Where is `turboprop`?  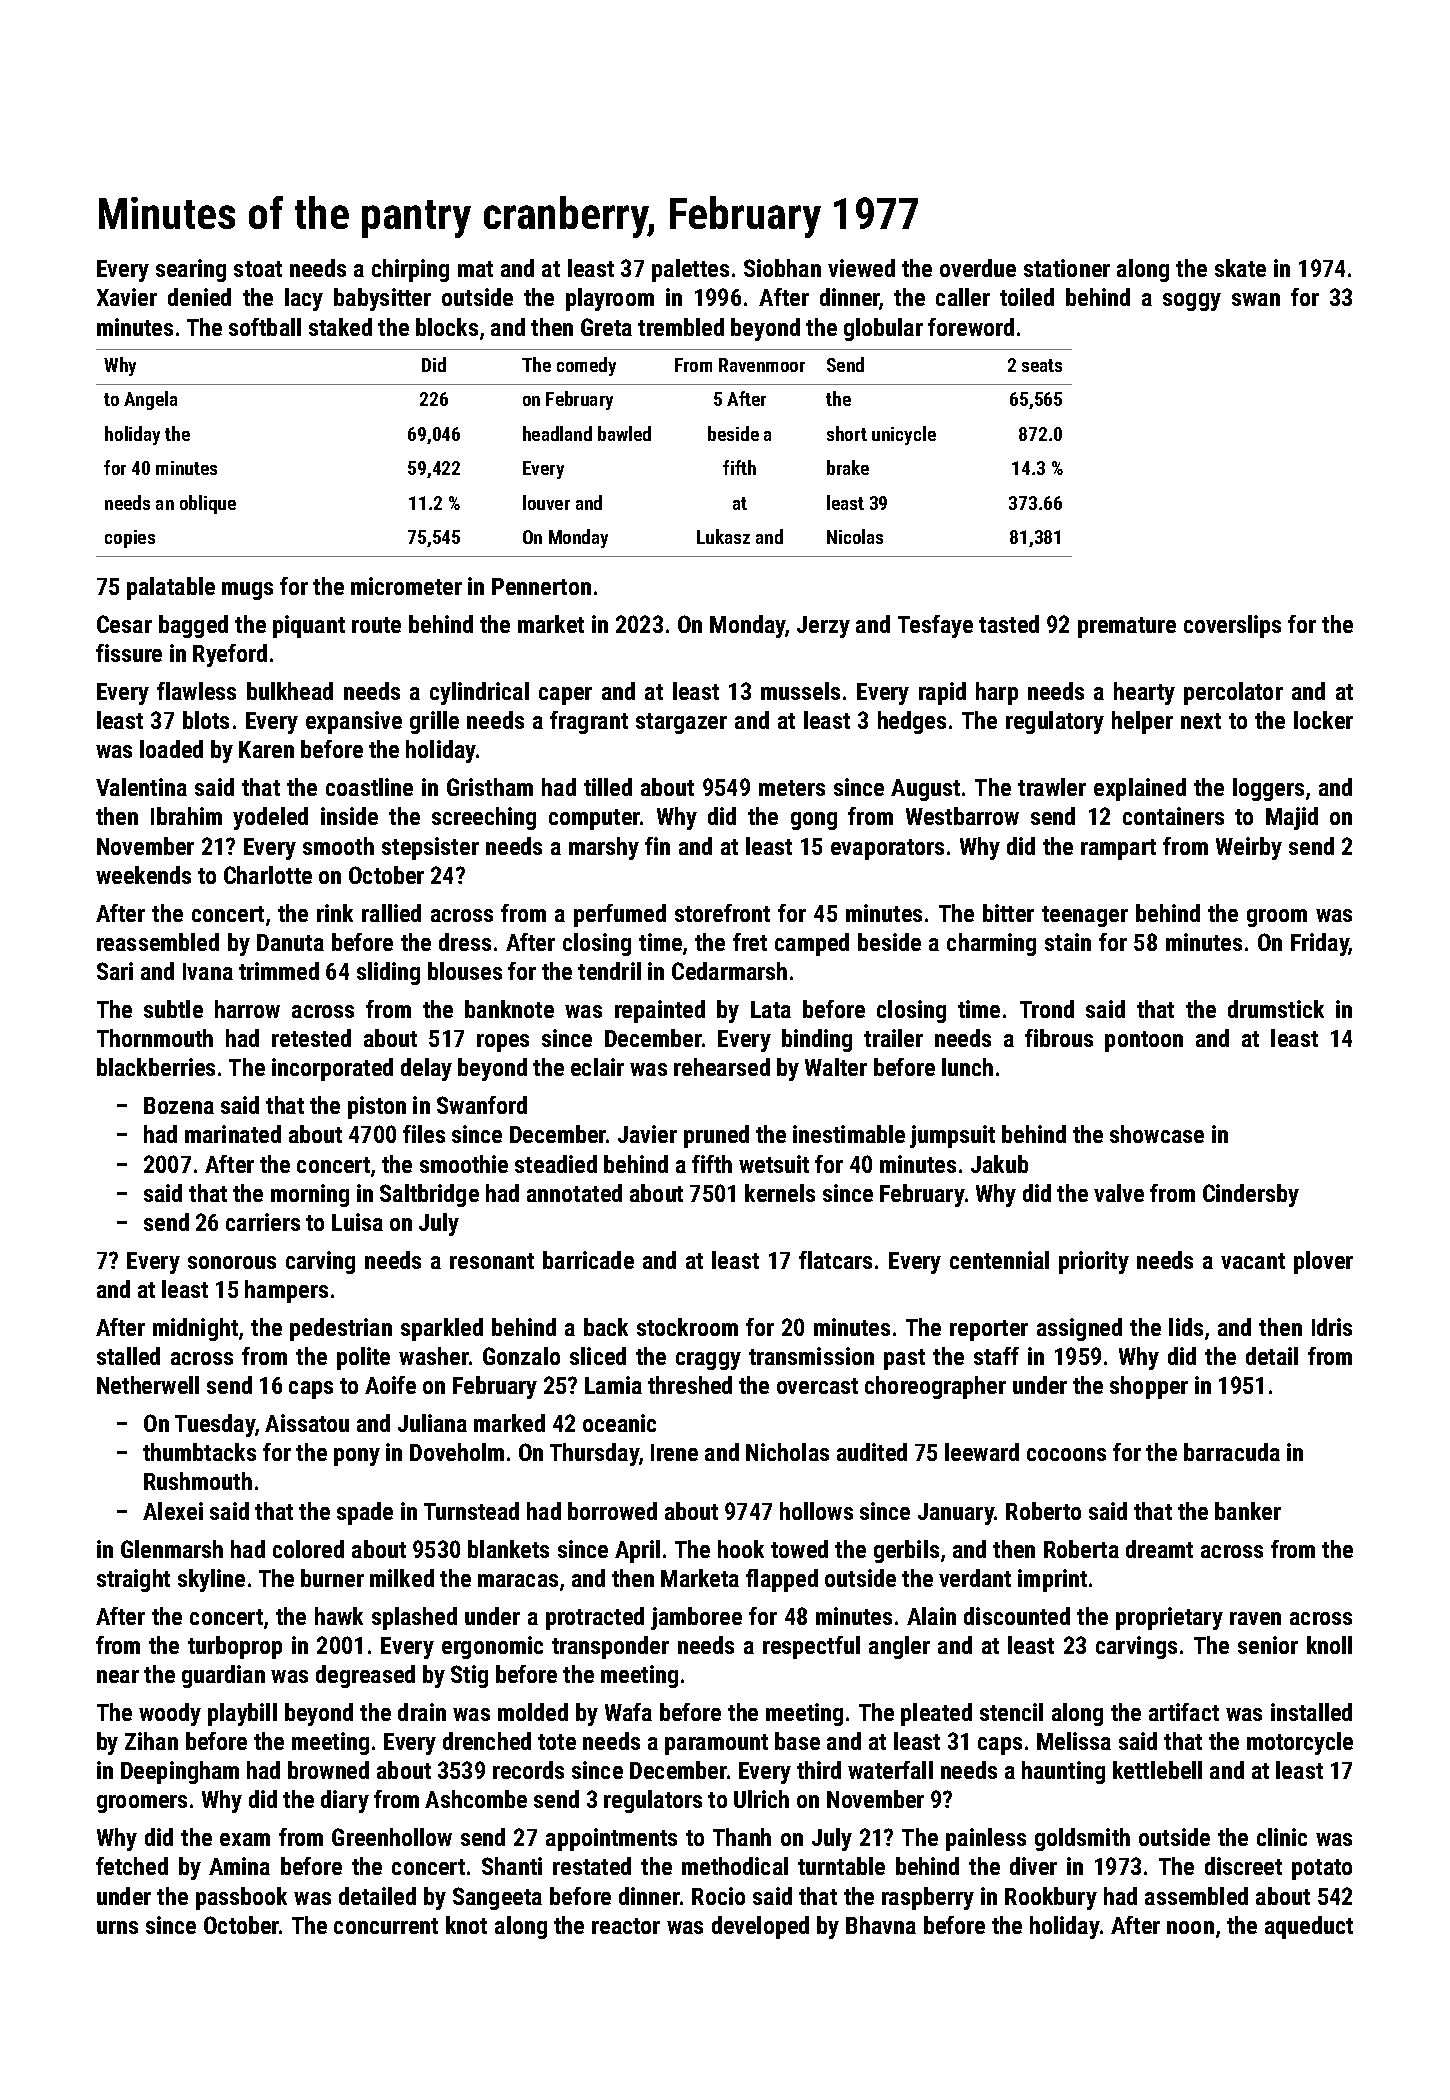
turboprop is located at coordinates (235, 1647).
